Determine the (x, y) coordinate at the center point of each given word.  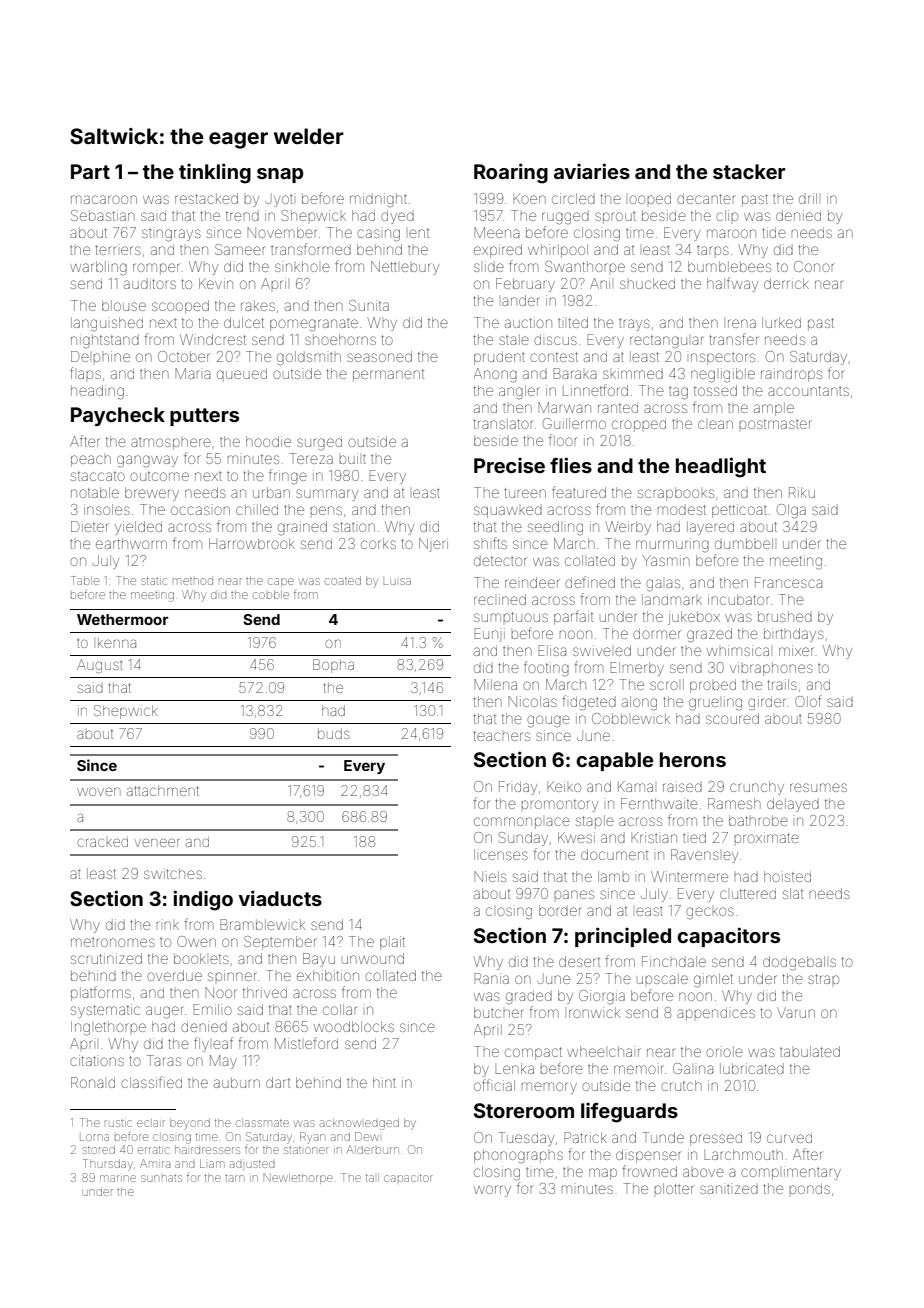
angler (519, 392)
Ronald (93, 1082)
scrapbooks (676, 494)
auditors (150, 283)
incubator (739, 599)
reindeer (532, 582)
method (193, 581)
